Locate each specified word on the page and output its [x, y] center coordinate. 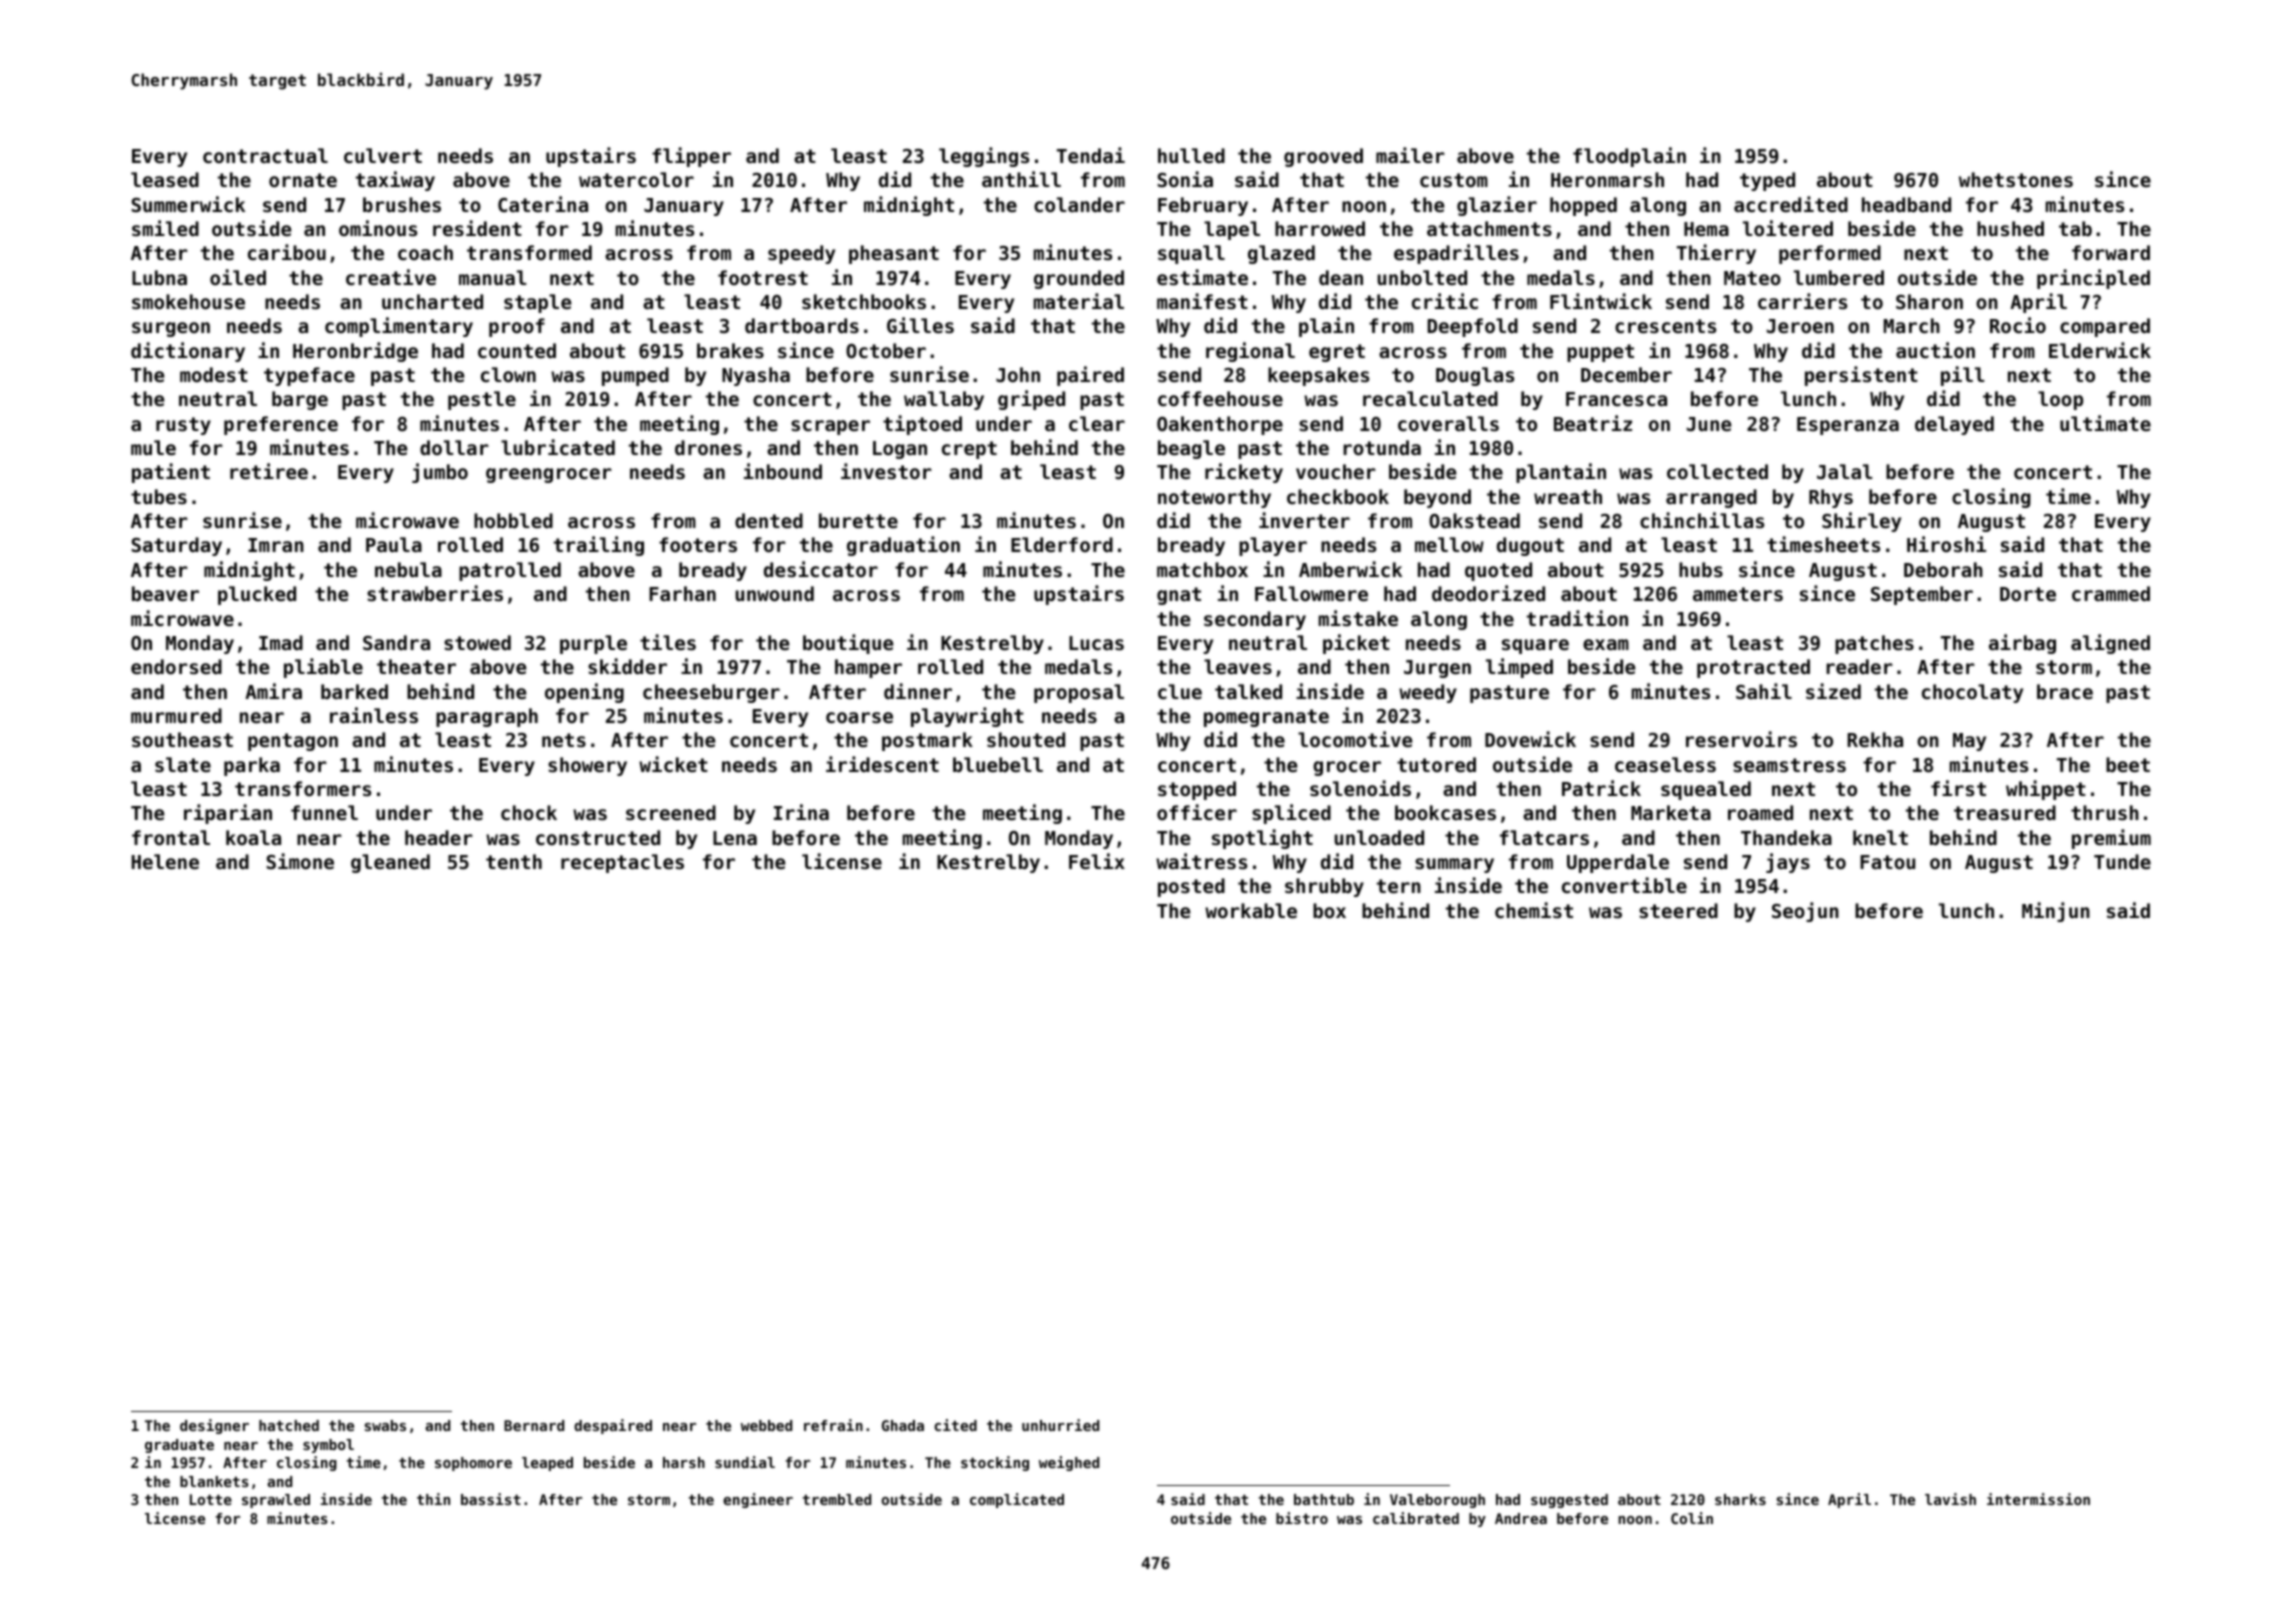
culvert [383, 155]
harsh [684, 1462]
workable [1251, 910]
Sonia [1185, 179]
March [1912, 325]
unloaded [1379, 837]
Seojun [1805, 912]
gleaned [390, 863]
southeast [182, 739]
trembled [837, 1499]
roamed [1760, 812]
